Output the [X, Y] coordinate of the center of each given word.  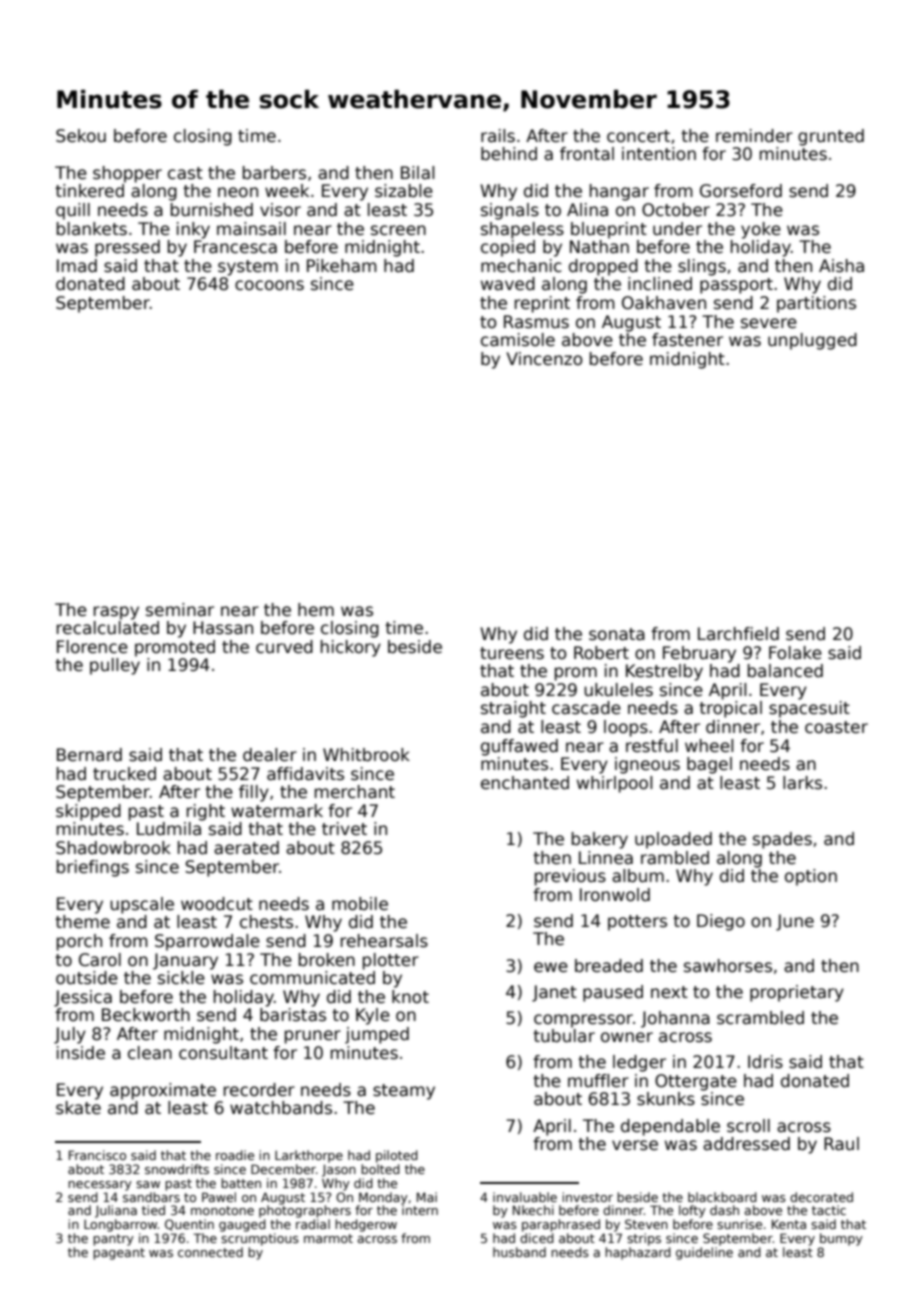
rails [498, 136]
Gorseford [741, 191]
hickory [351, 648]
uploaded [673, 840]
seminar [180, 610]
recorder [259, 1090]
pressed [127, 248]
